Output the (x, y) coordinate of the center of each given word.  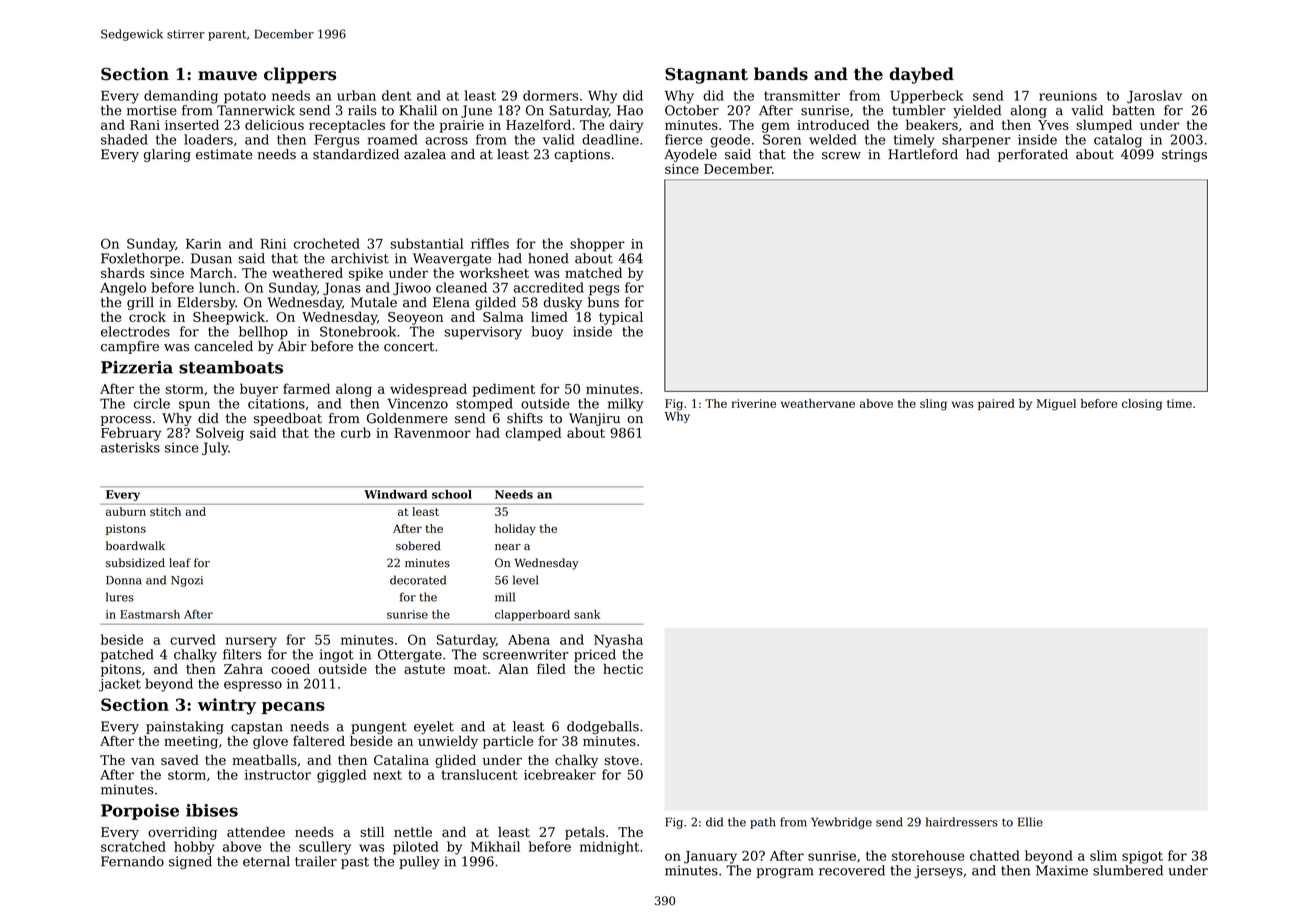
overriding (182, 833)
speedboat (288, 419)
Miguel (1056, 405)
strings (1184, 155)
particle (508, 742)
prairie (461, 126)
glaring (167, 155)
